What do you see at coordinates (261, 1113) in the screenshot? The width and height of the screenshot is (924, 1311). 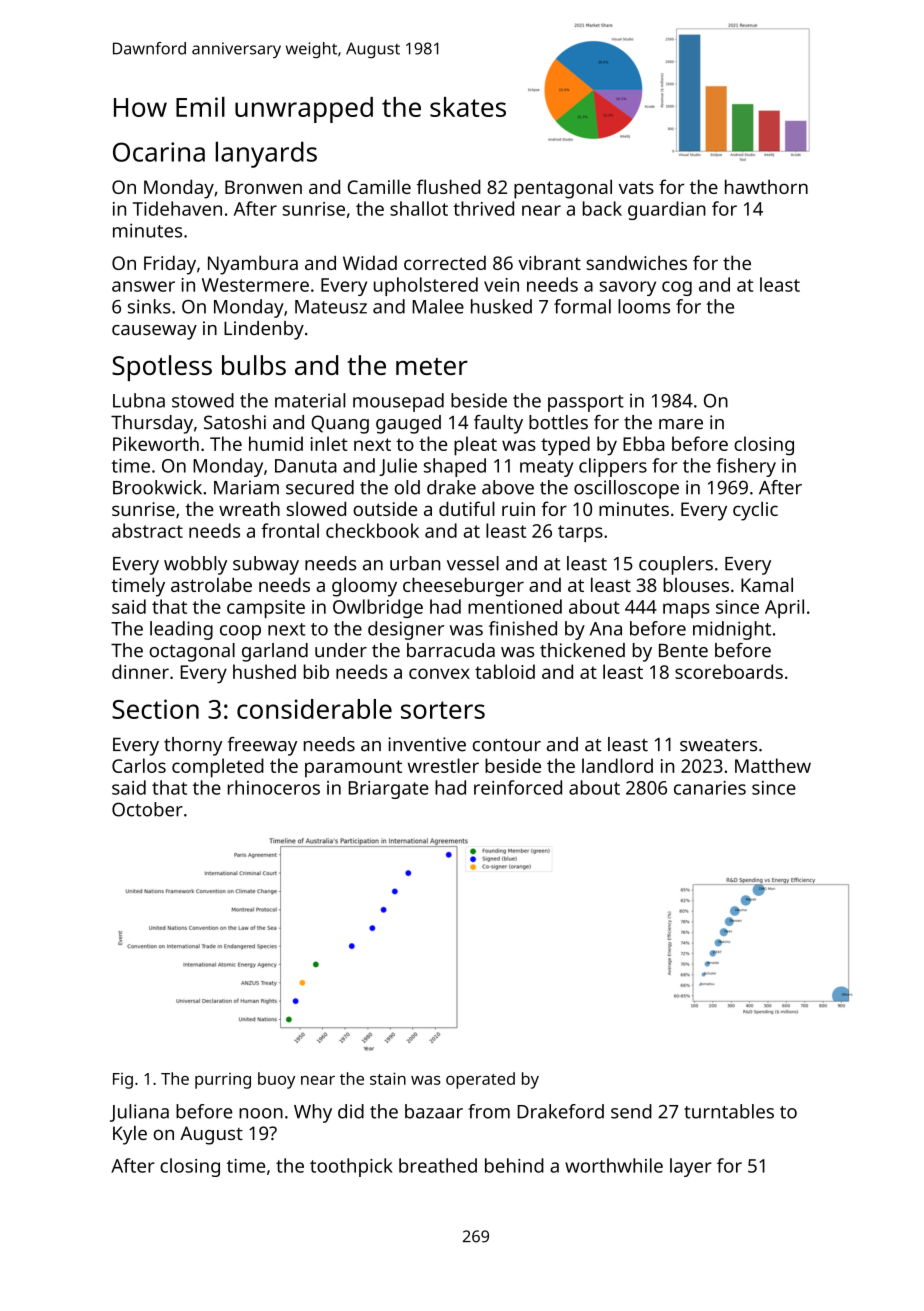 I see `noon` at bounding box center [261, 1113].
